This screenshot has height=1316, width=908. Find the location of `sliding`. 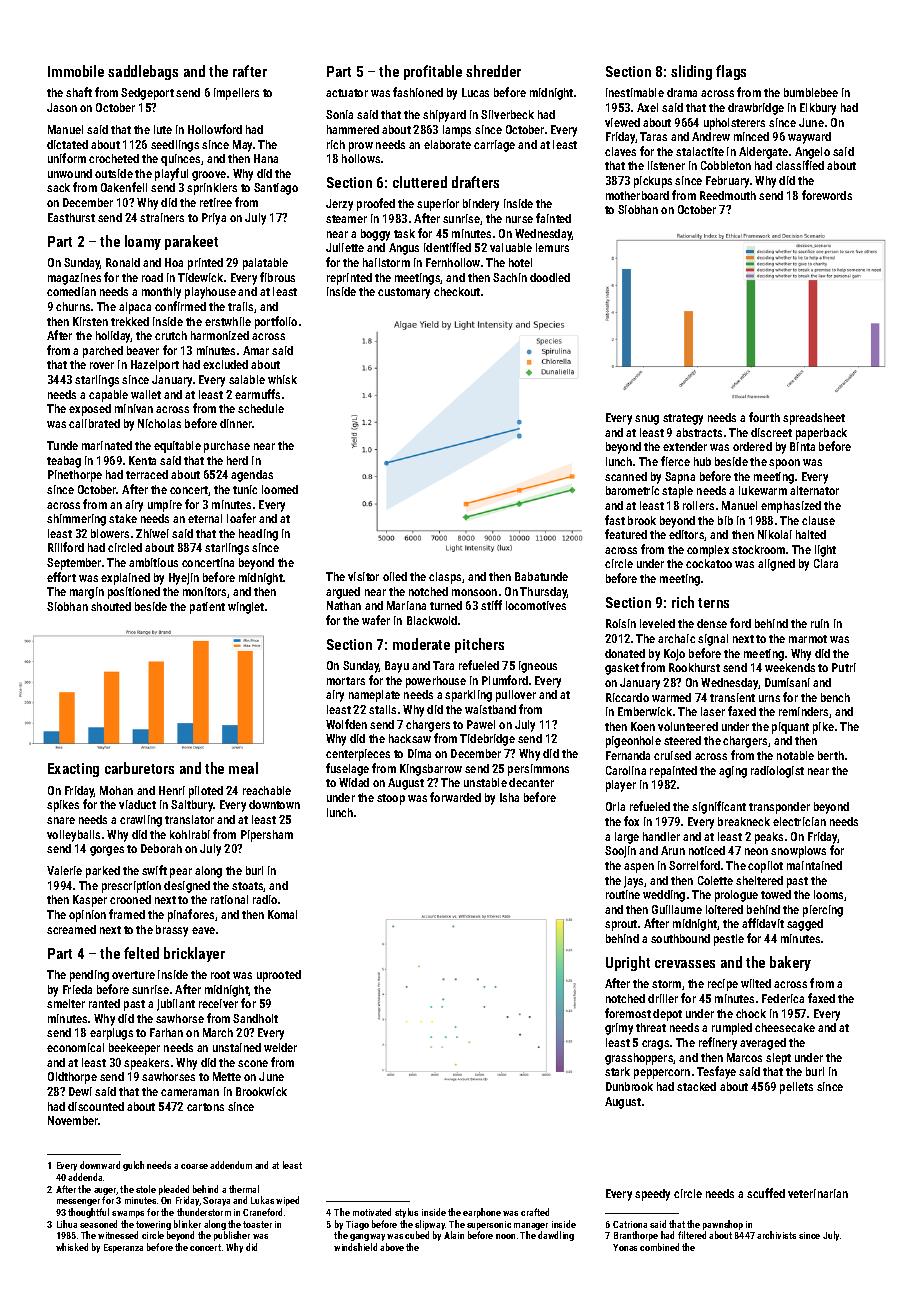

sliding is located at coordinates (691, 72).
